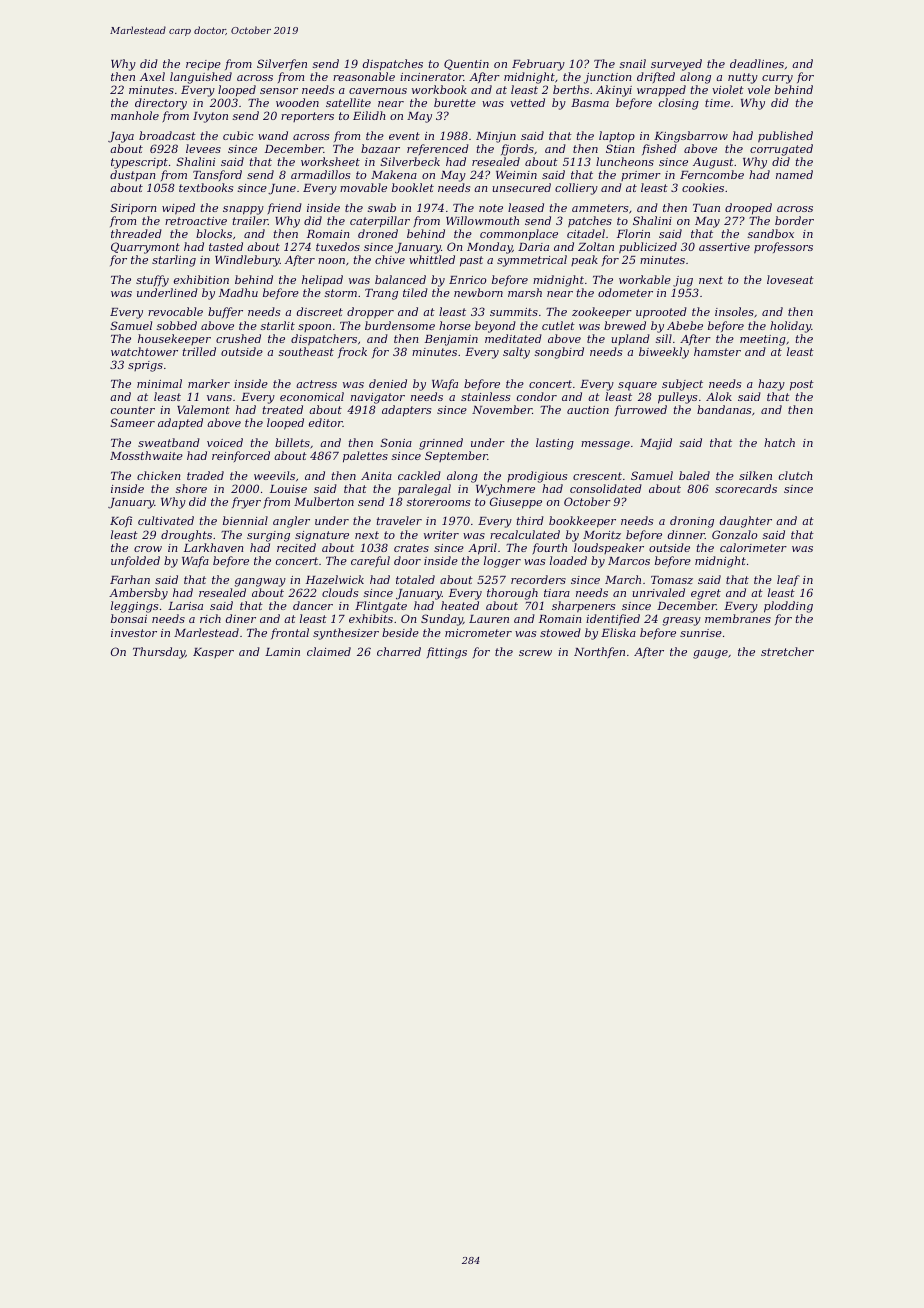  Describe the element at coordinates (203, 148) in the page. I see `levees` at that location.
